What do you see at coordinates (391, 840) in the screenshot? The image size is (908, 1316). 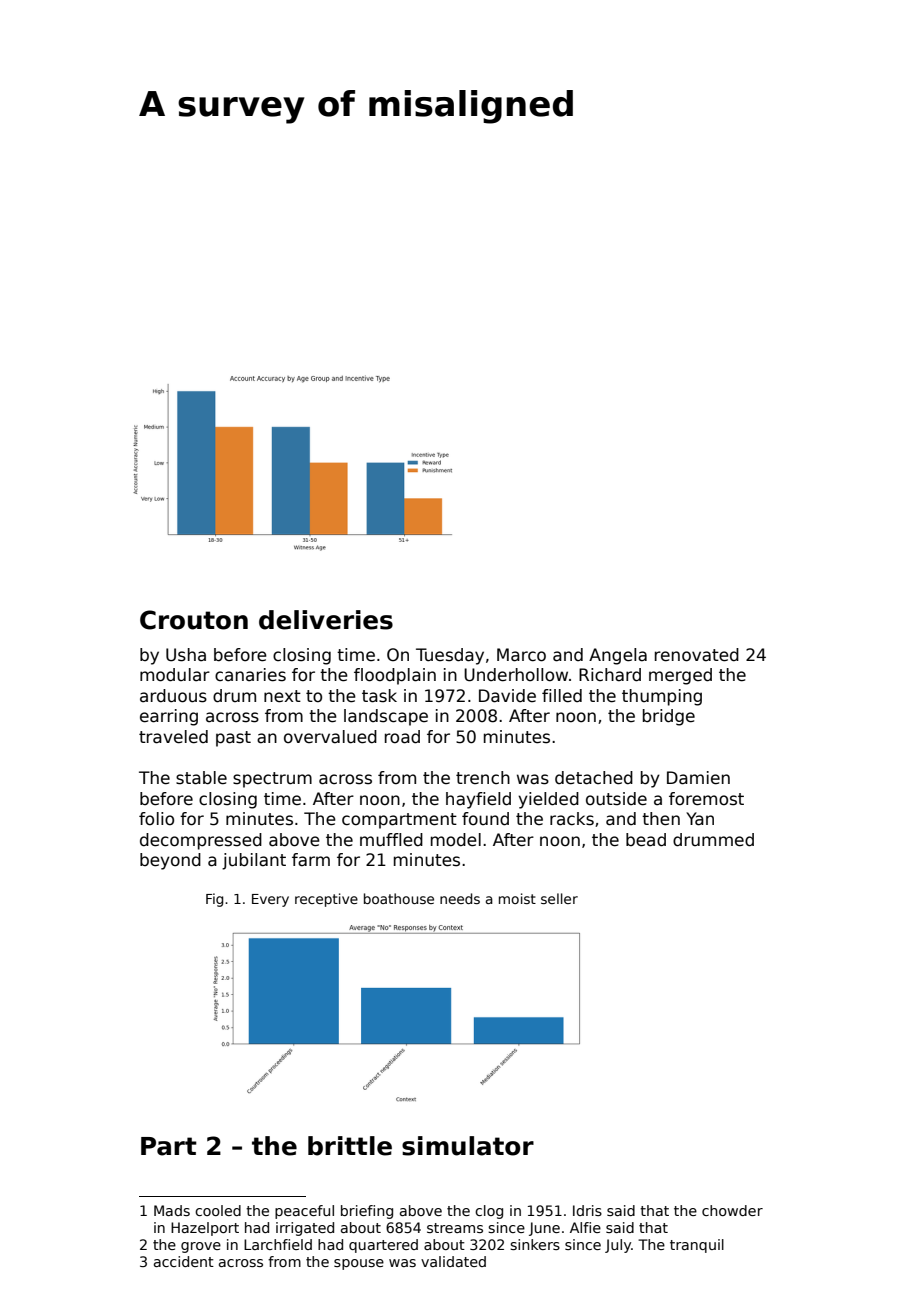 I see `muffled` at bounding box center [391, 840].
